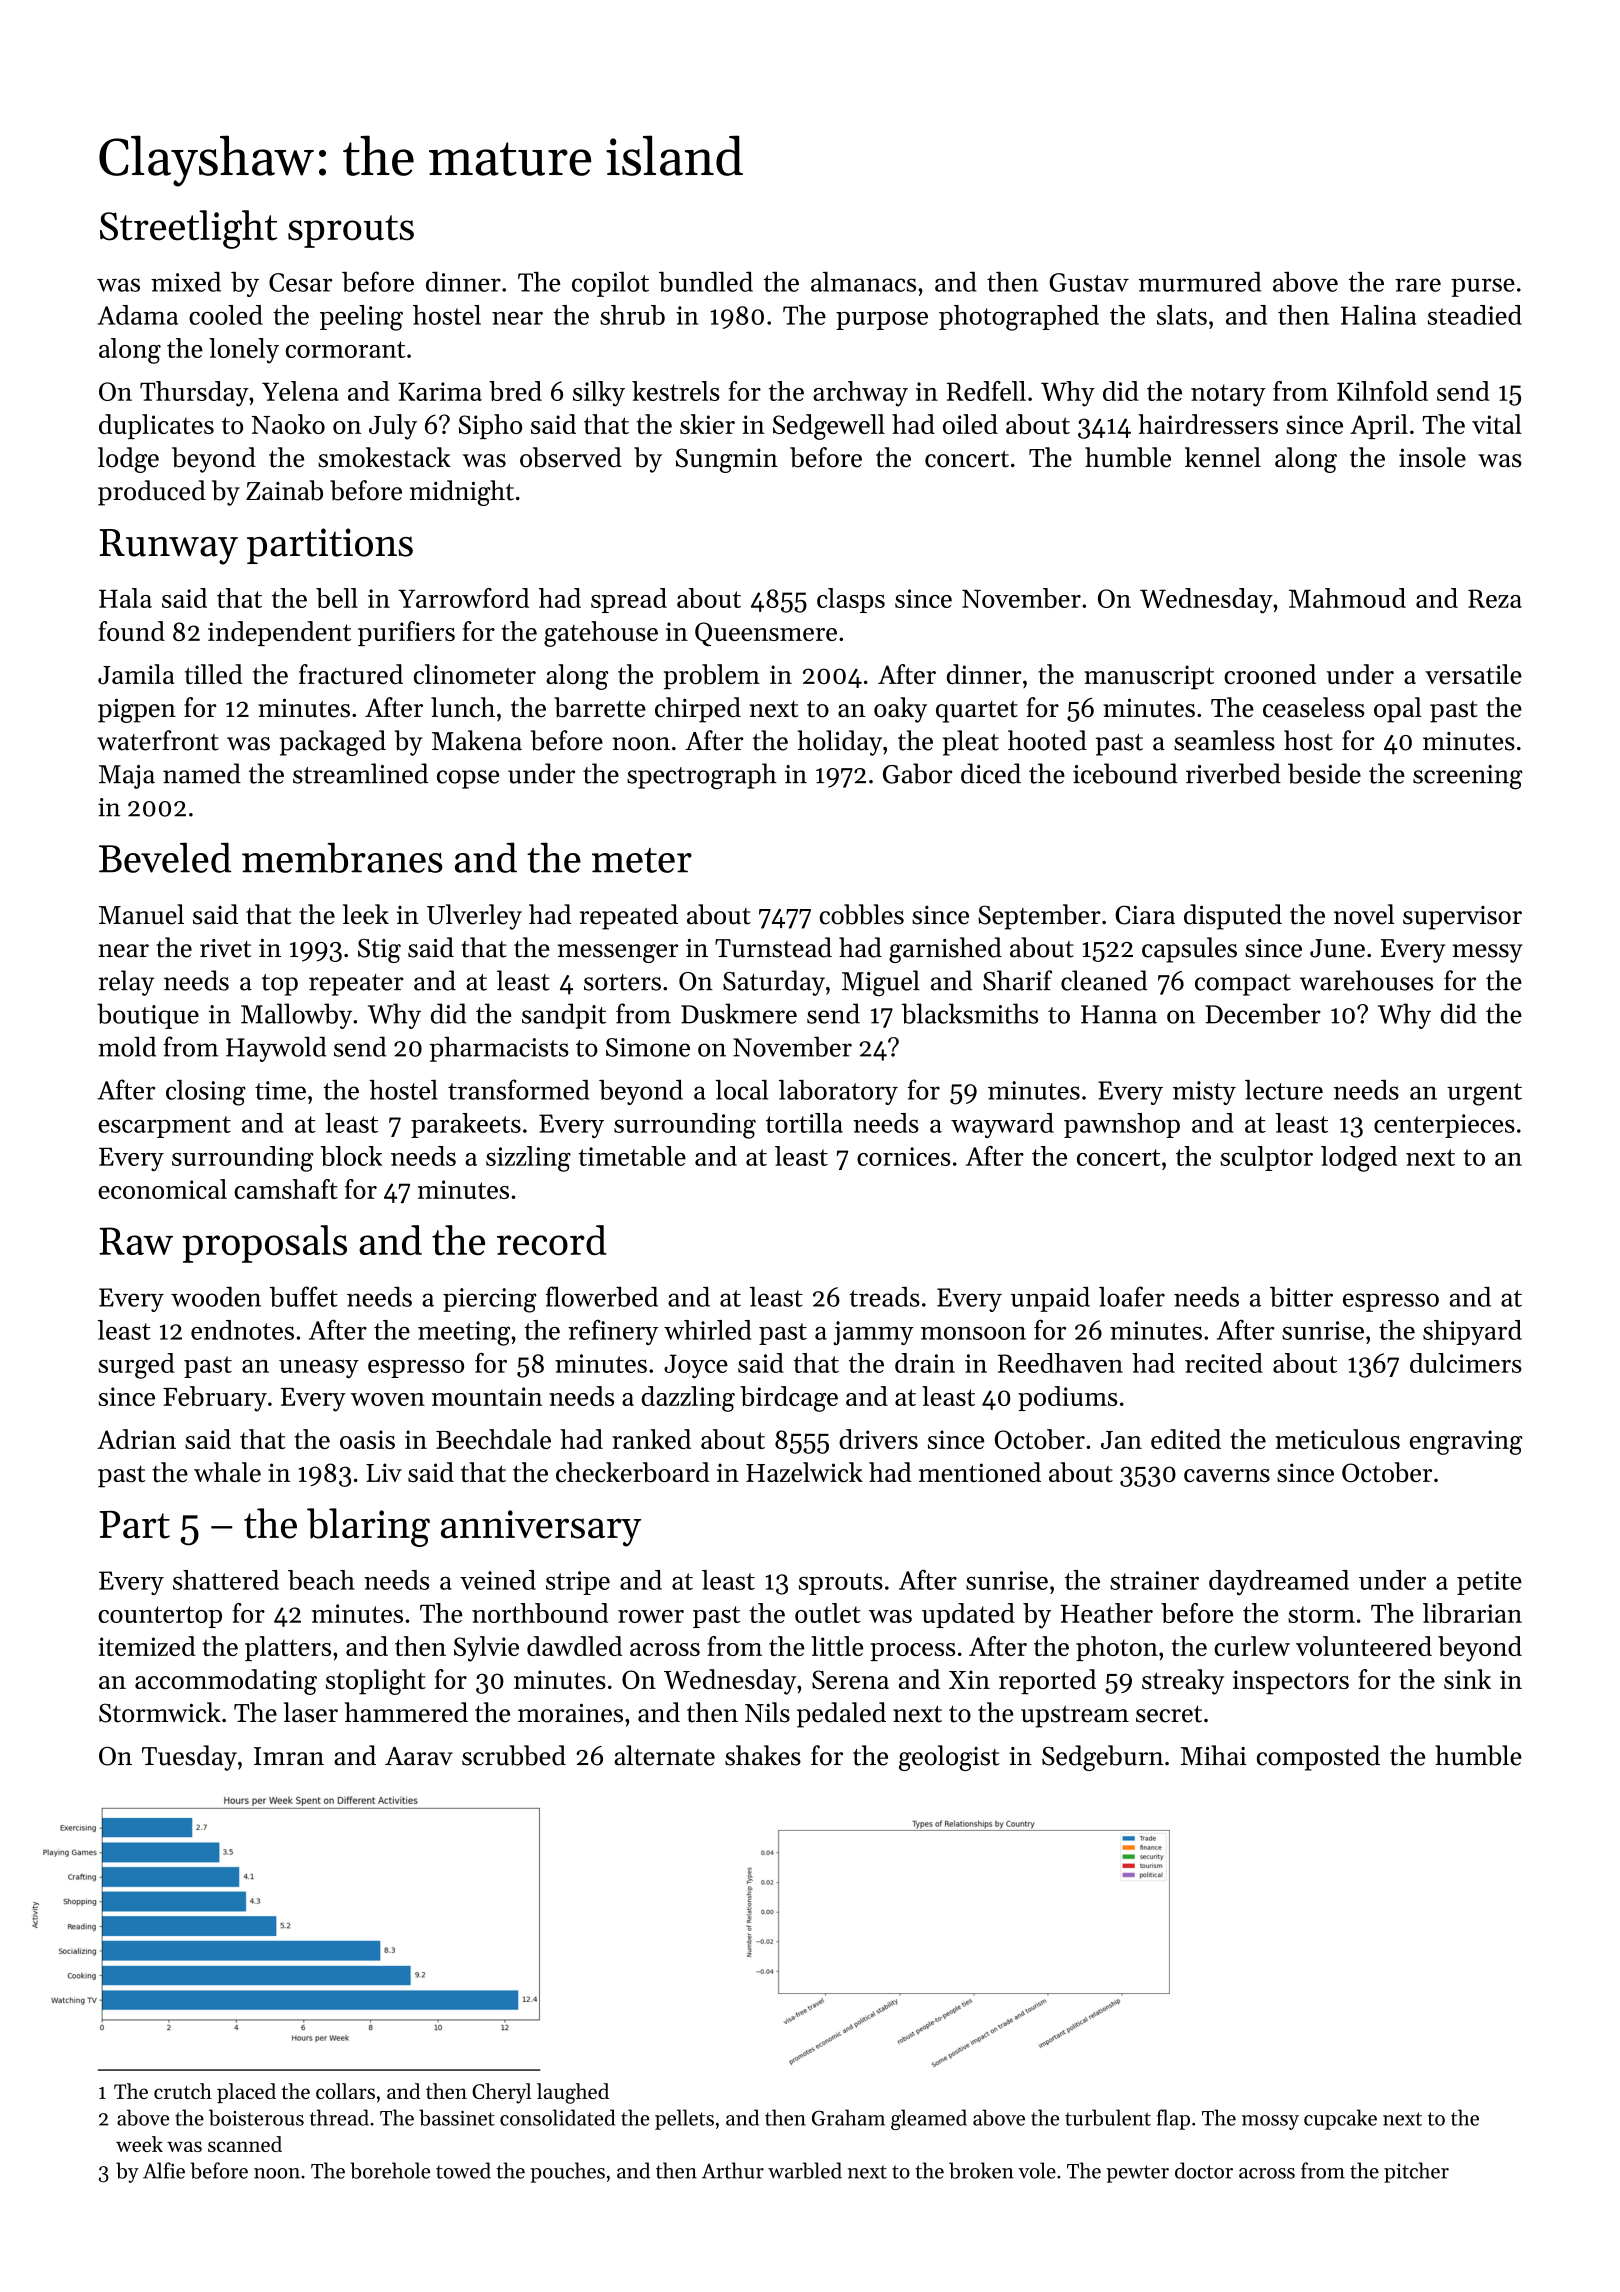  I want to click on duplicates, so click(156, 426).
